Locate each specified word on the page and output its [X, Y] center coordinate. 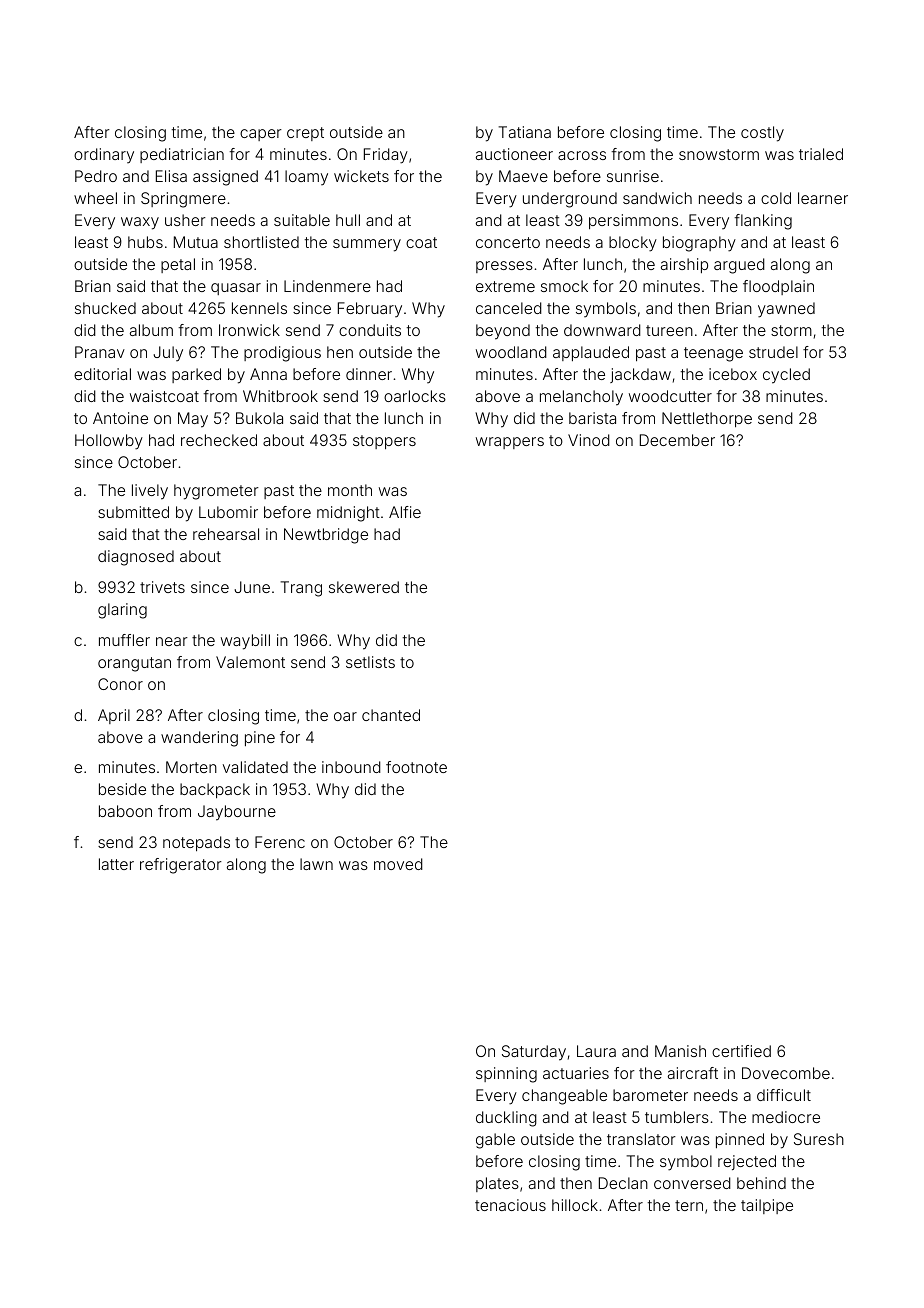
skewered [364, 587]
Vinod [589, 440]
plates [497, 1184]
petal [178, 265]
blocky [633, 244]
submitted [133, 512]
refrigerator [181, 866]
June [252, 587]
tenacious [510, 1205]
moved [398, 864]
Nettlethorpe [707, 419]
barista [592, 418]
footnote [416, 767]
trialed [821, 154]
